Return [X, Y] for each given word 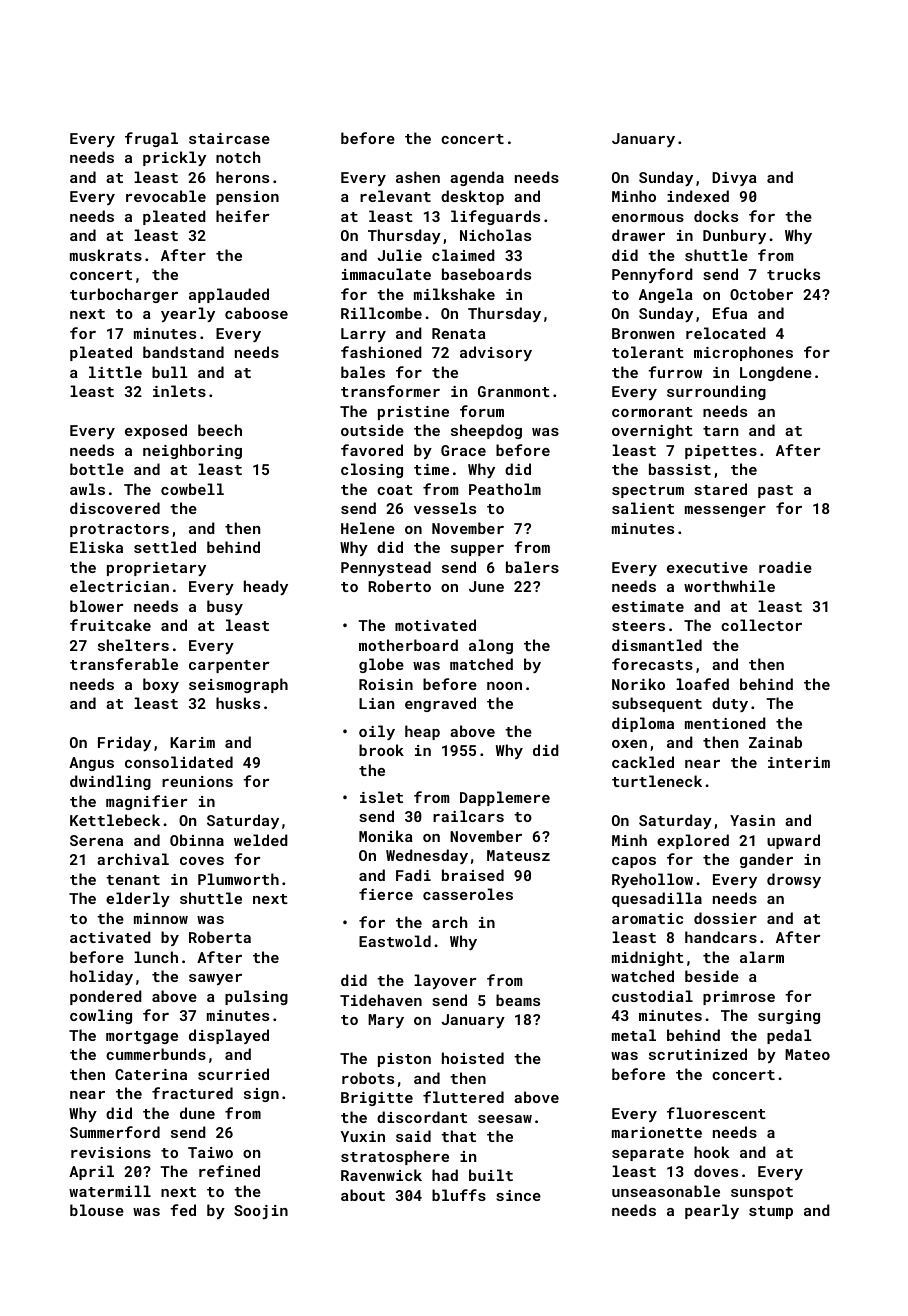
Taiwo [210, 1152]
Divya [734, 179]
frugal [151, 139]
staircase [229, 138]
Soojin [261, 1212]
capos [634, 862]
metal [634, 1035]
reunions [197, 781]
